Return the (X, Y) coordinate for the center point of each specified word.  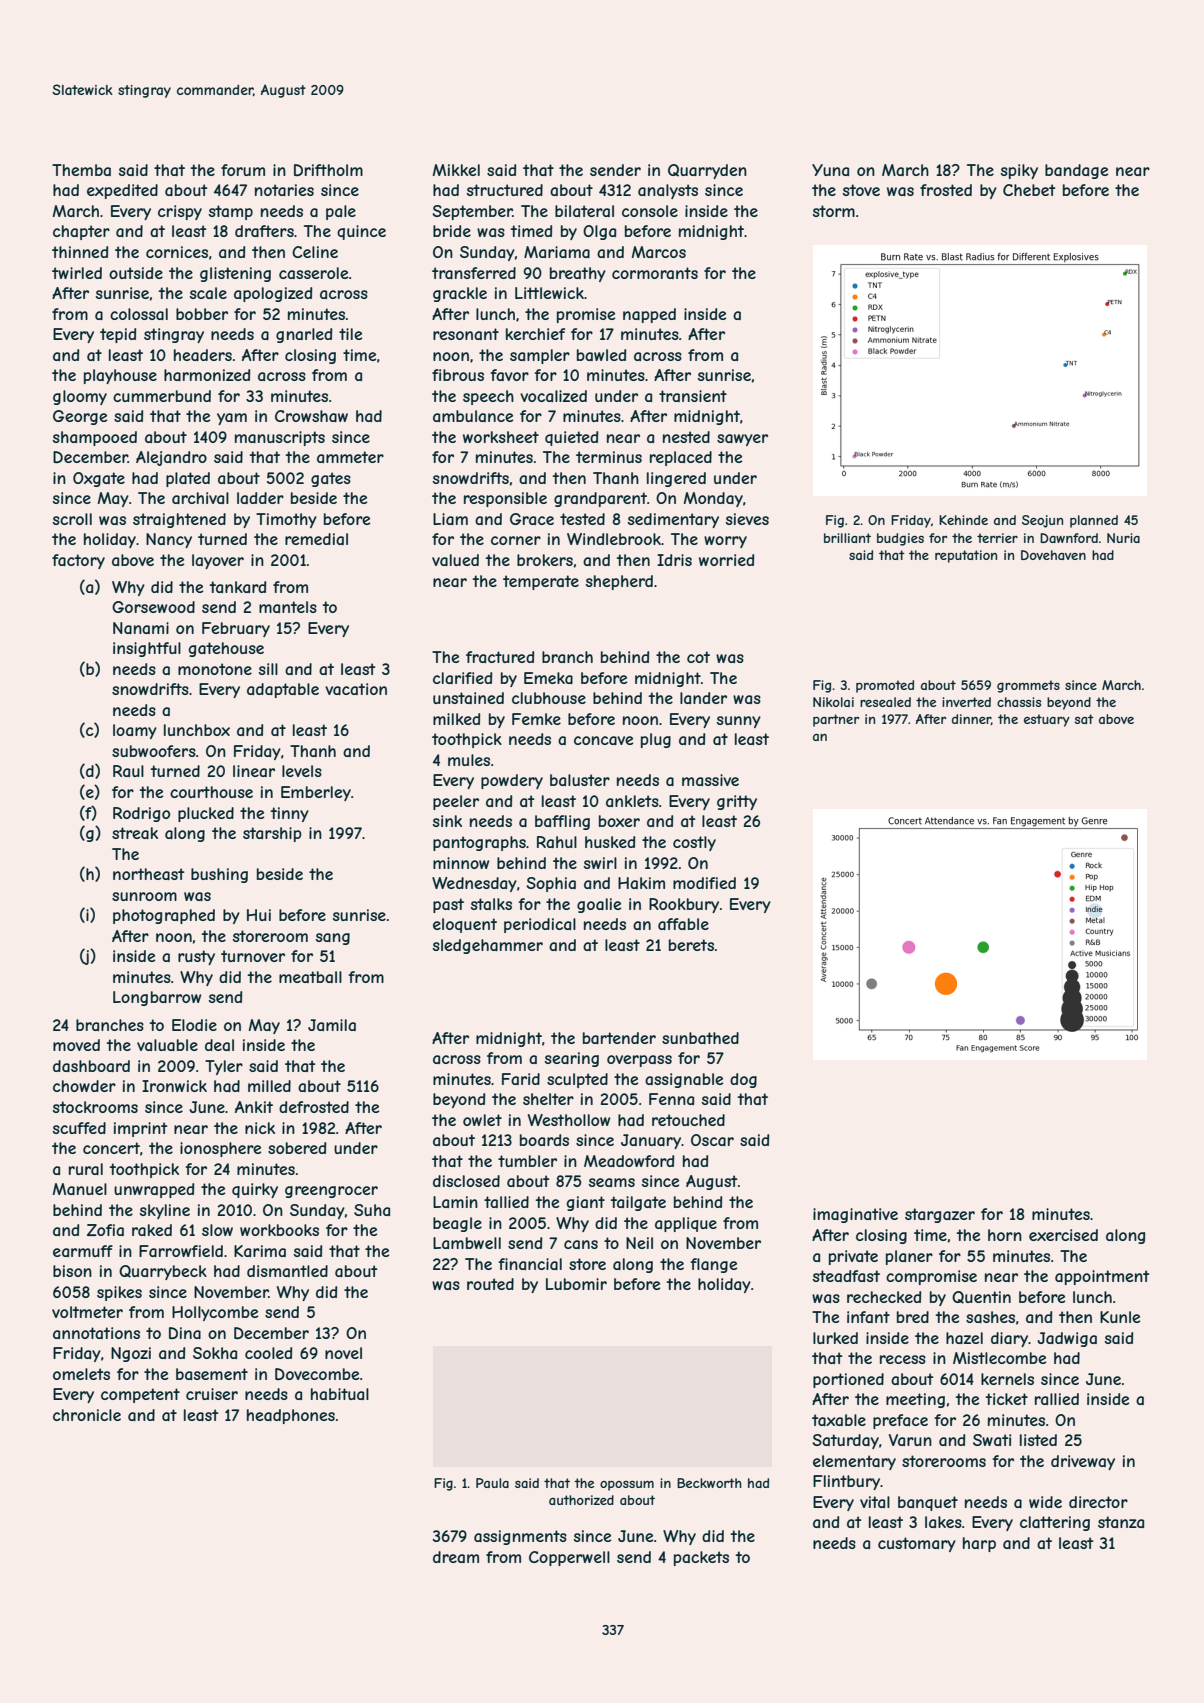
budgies (900, 539)
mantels (288, 607)
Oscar (712, 1140)
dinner (971, 719)
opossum (627, 1486)
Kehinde (963, 520)
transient (693, 396)
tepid (118, 335)
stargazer (940, 1215)
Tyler (224, 1067)
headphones (291, 1416)
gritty (737, 802)
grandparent (600, 499)
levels (302, 771)
